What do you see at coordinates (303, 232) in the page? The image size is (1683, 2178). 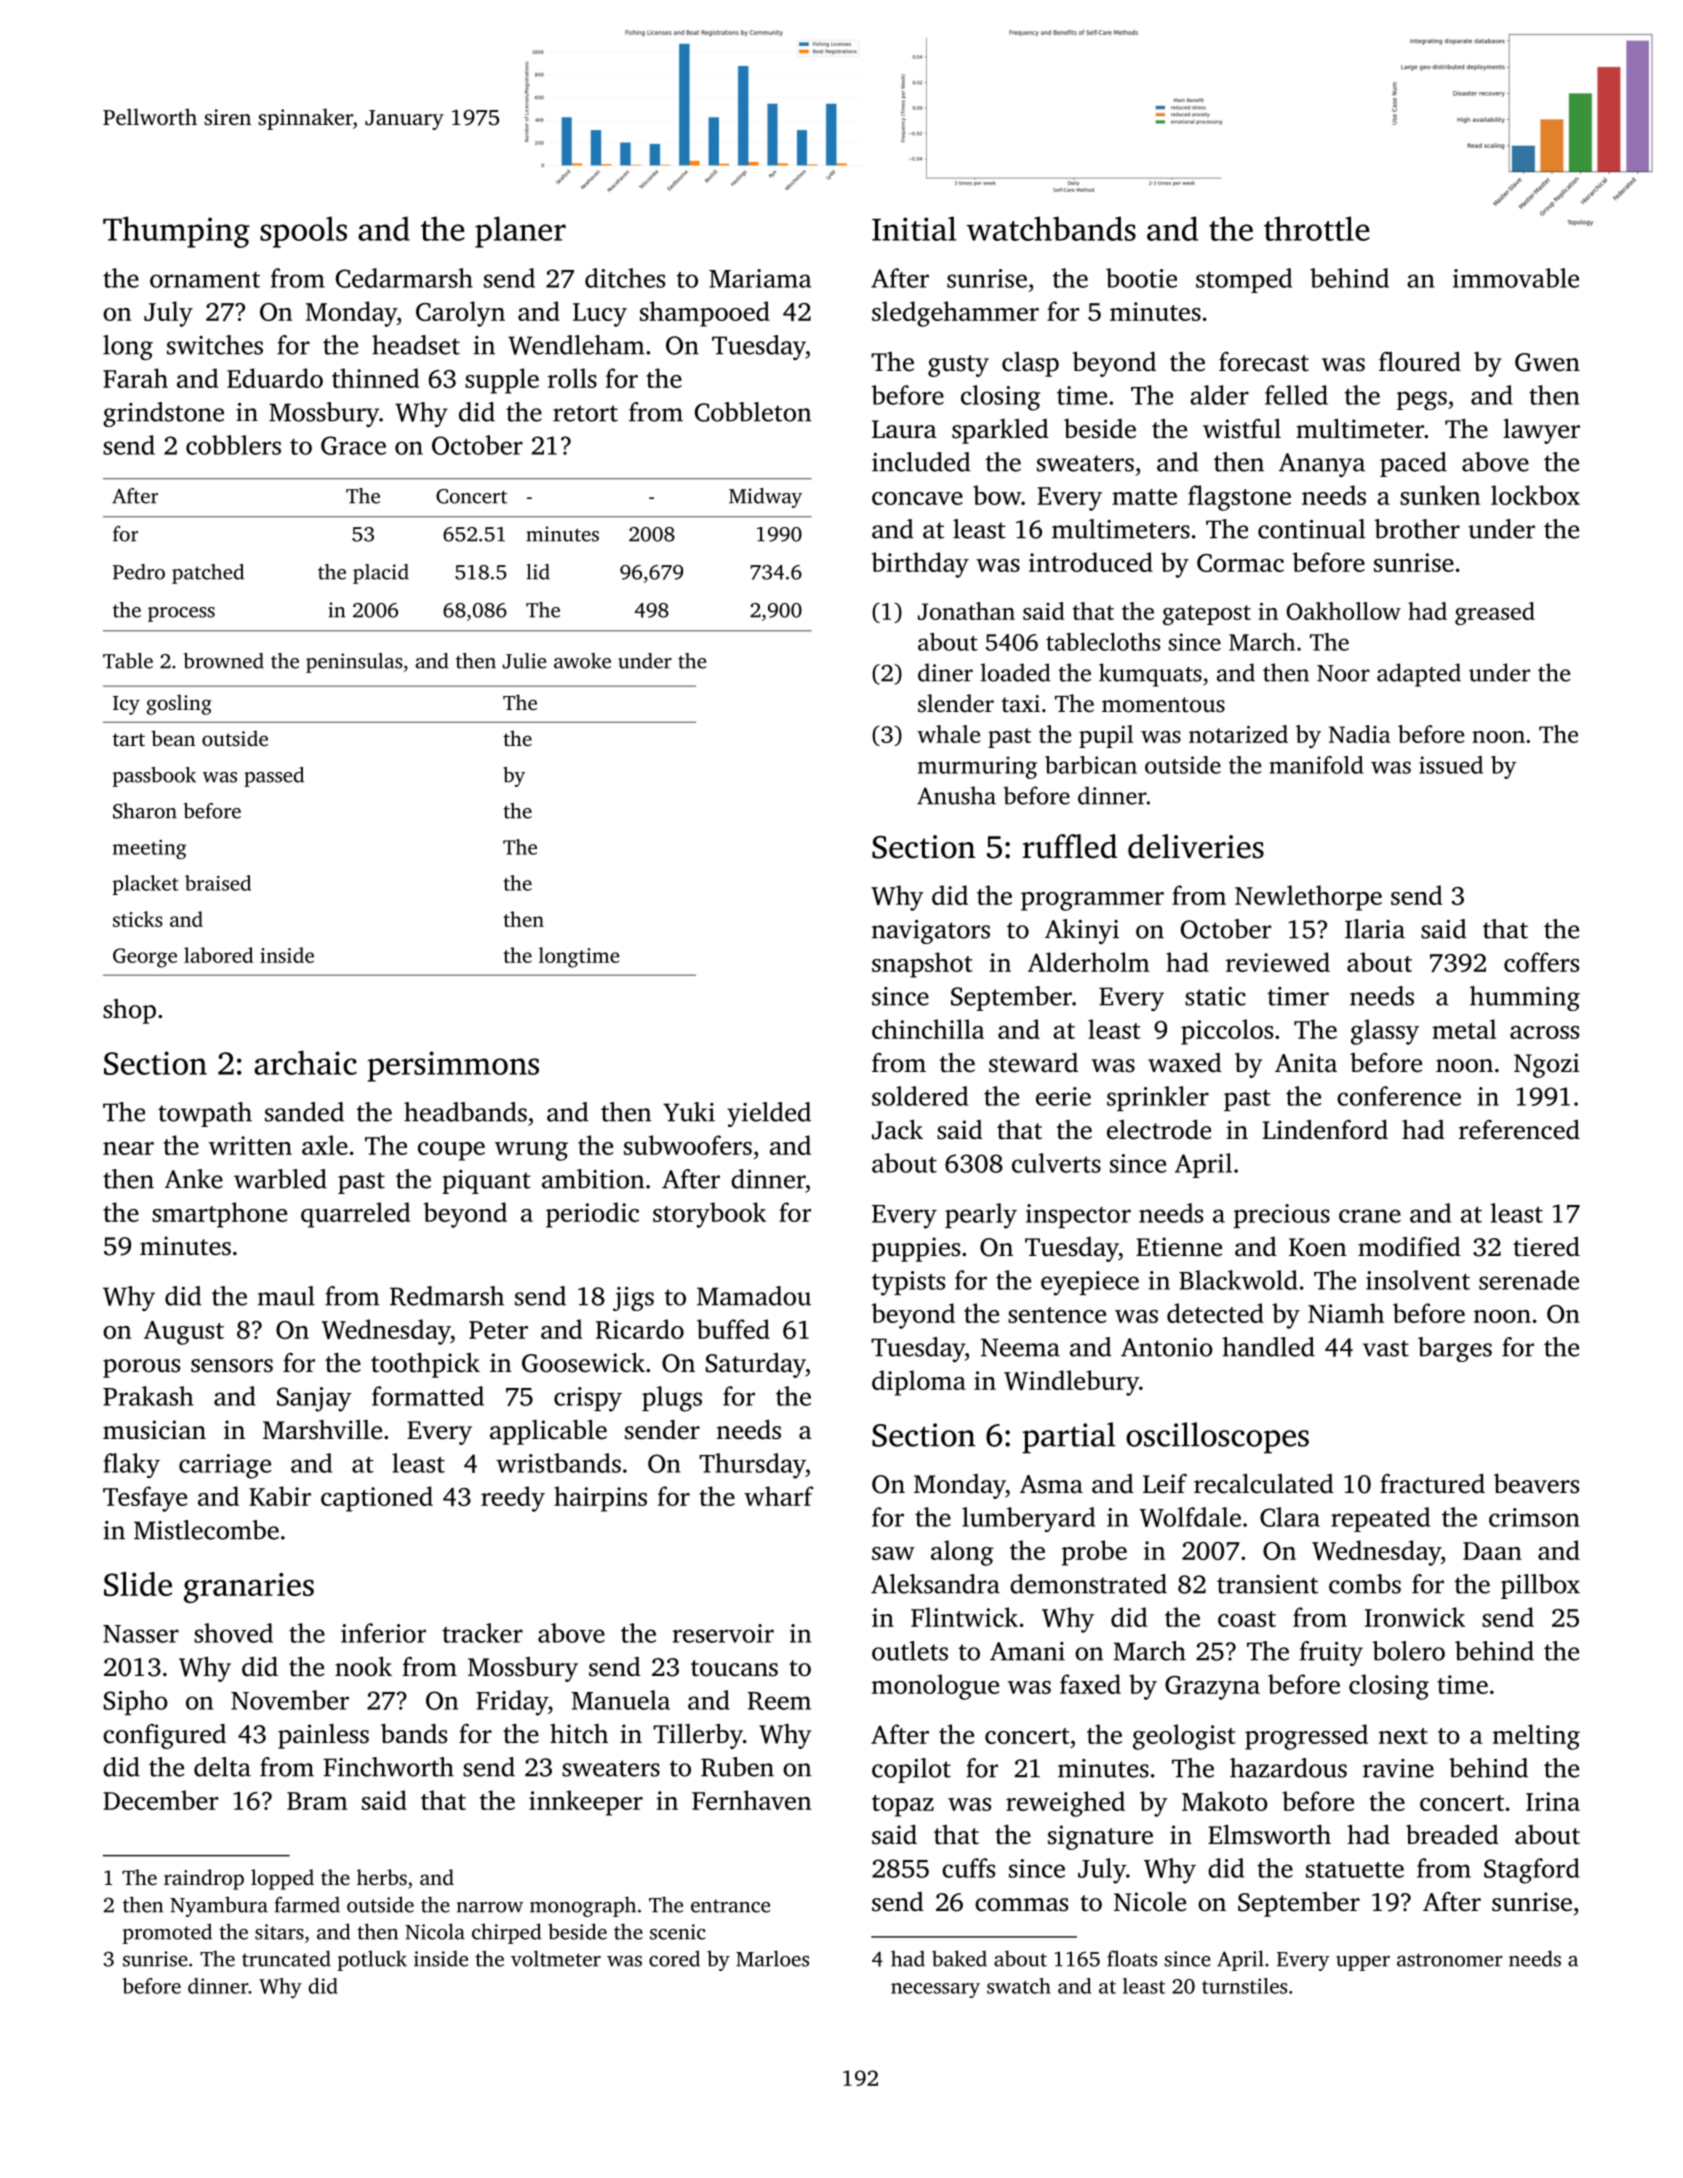 I see `spools` at bounding box center [303, 232].
